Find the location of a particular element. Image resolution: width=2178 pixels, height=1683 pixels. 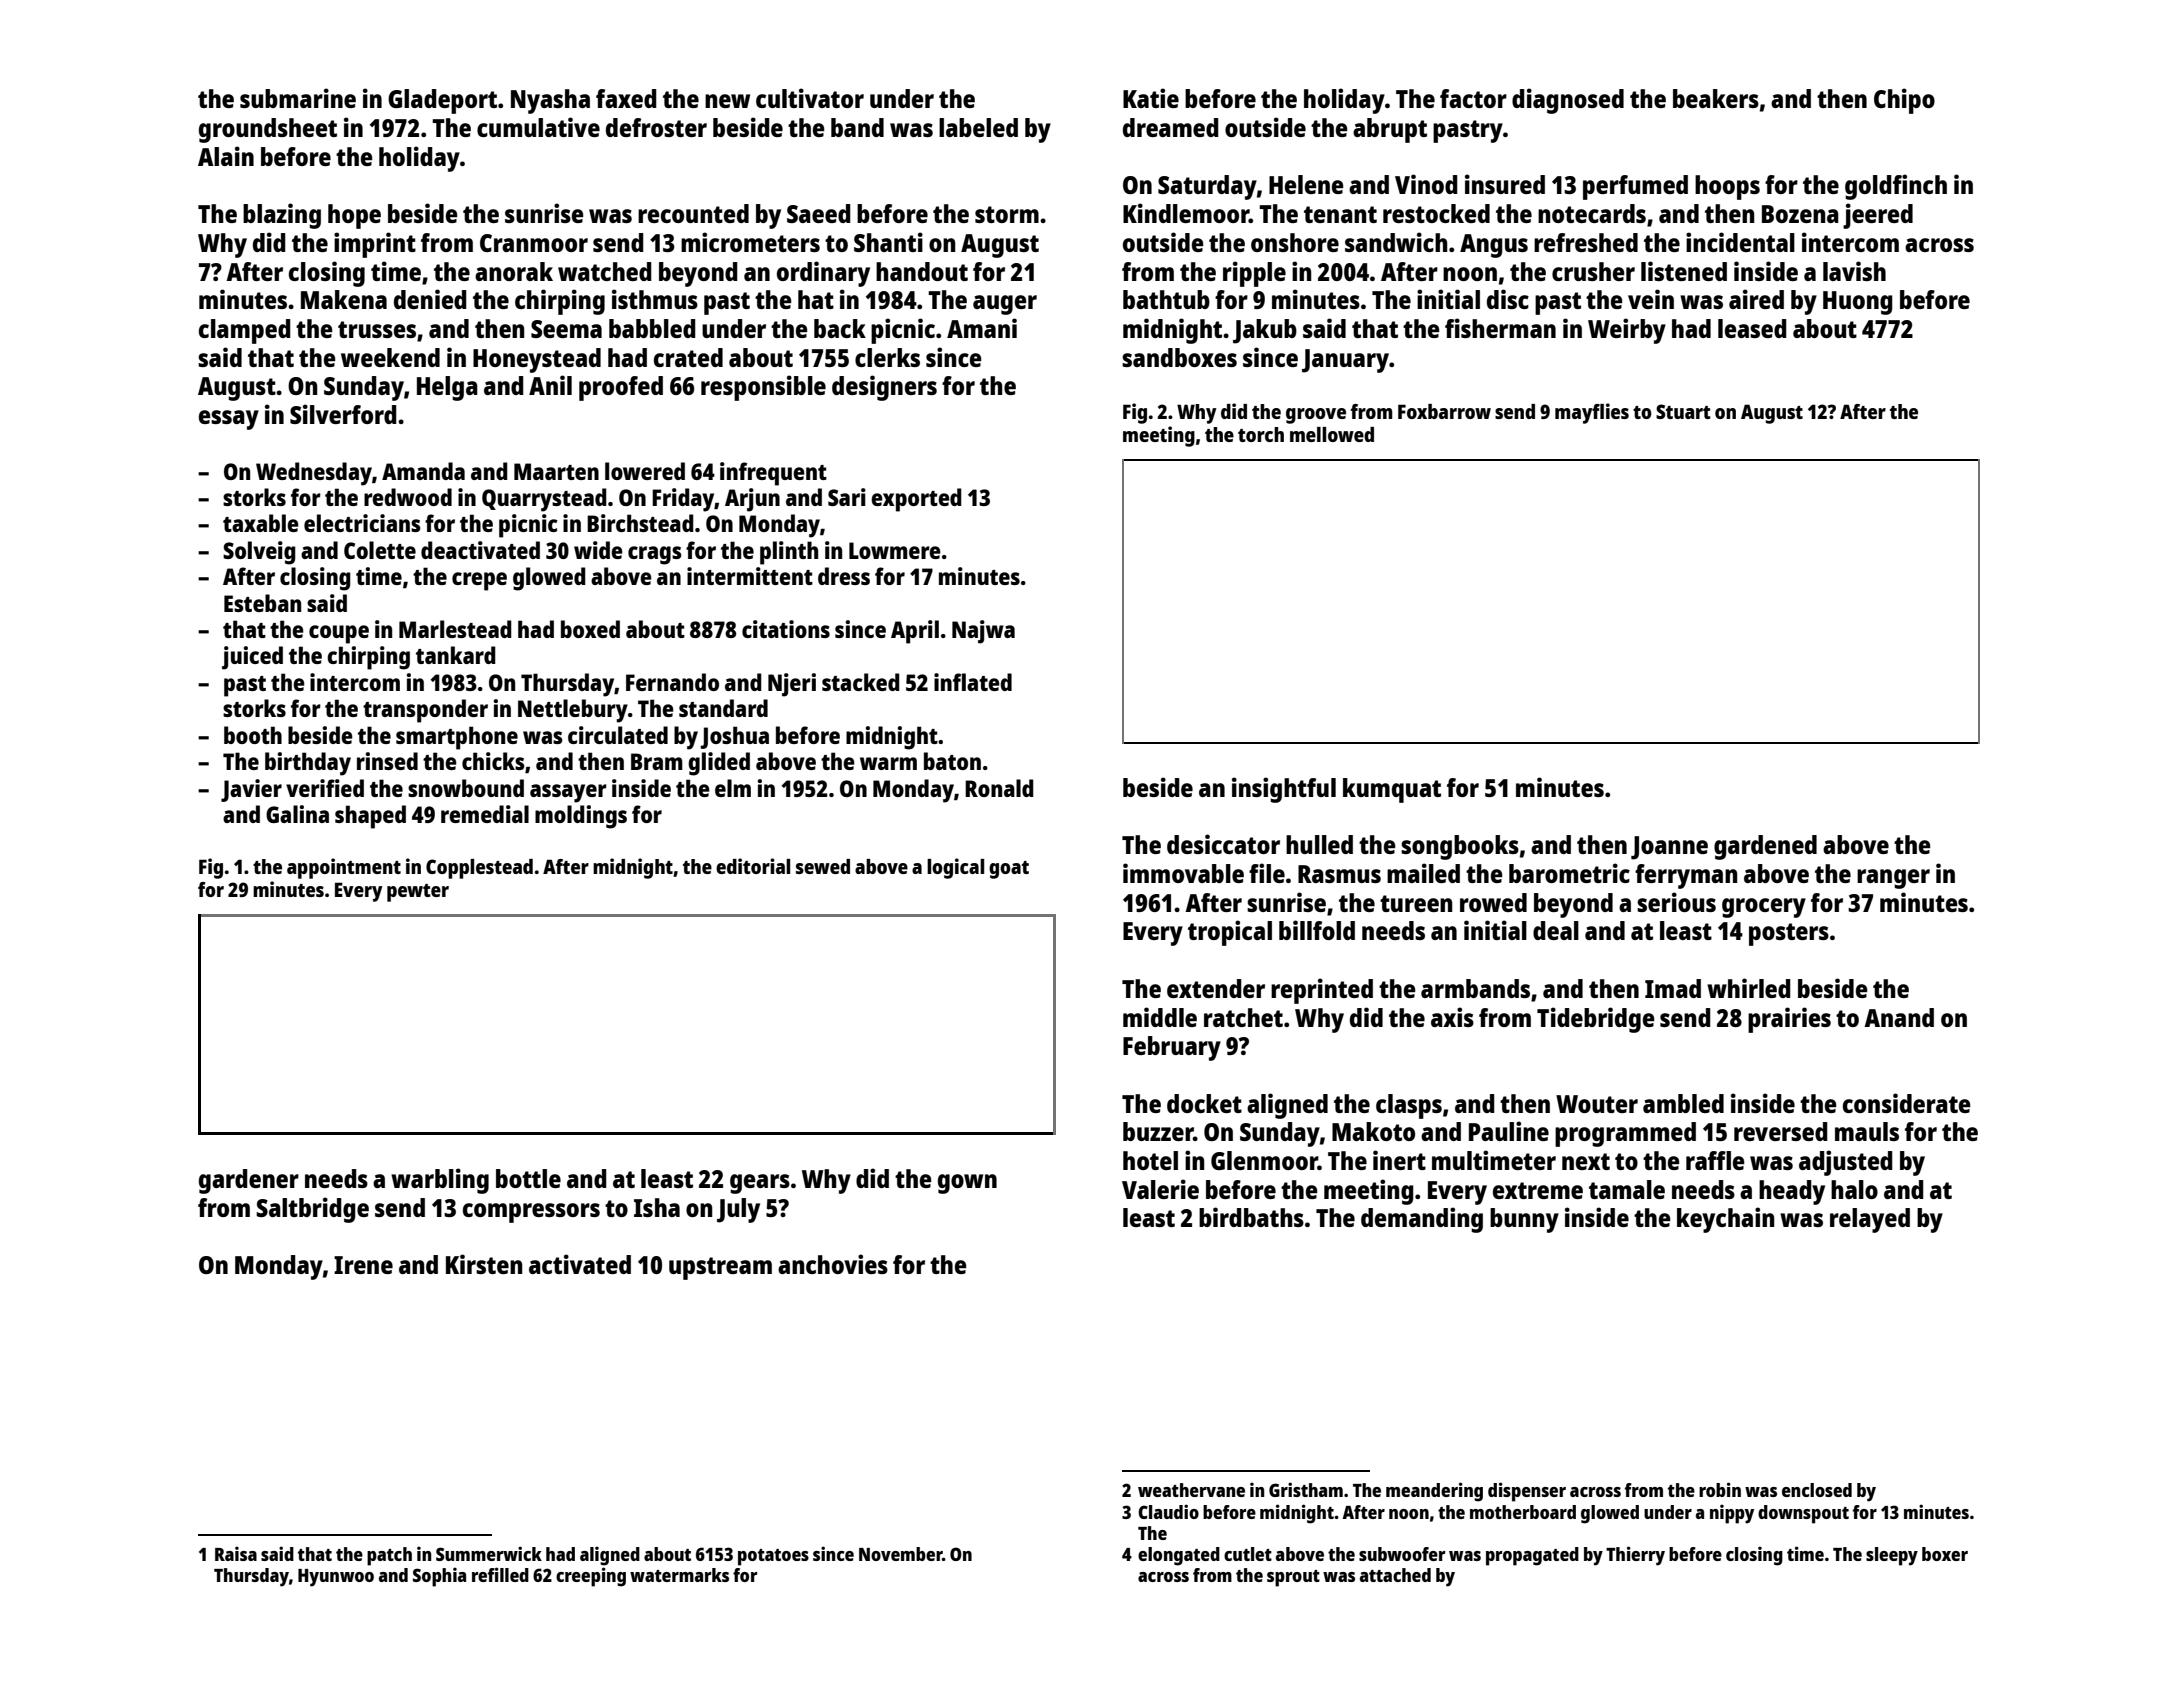

cultivator is located at coordinates (810, 98).
